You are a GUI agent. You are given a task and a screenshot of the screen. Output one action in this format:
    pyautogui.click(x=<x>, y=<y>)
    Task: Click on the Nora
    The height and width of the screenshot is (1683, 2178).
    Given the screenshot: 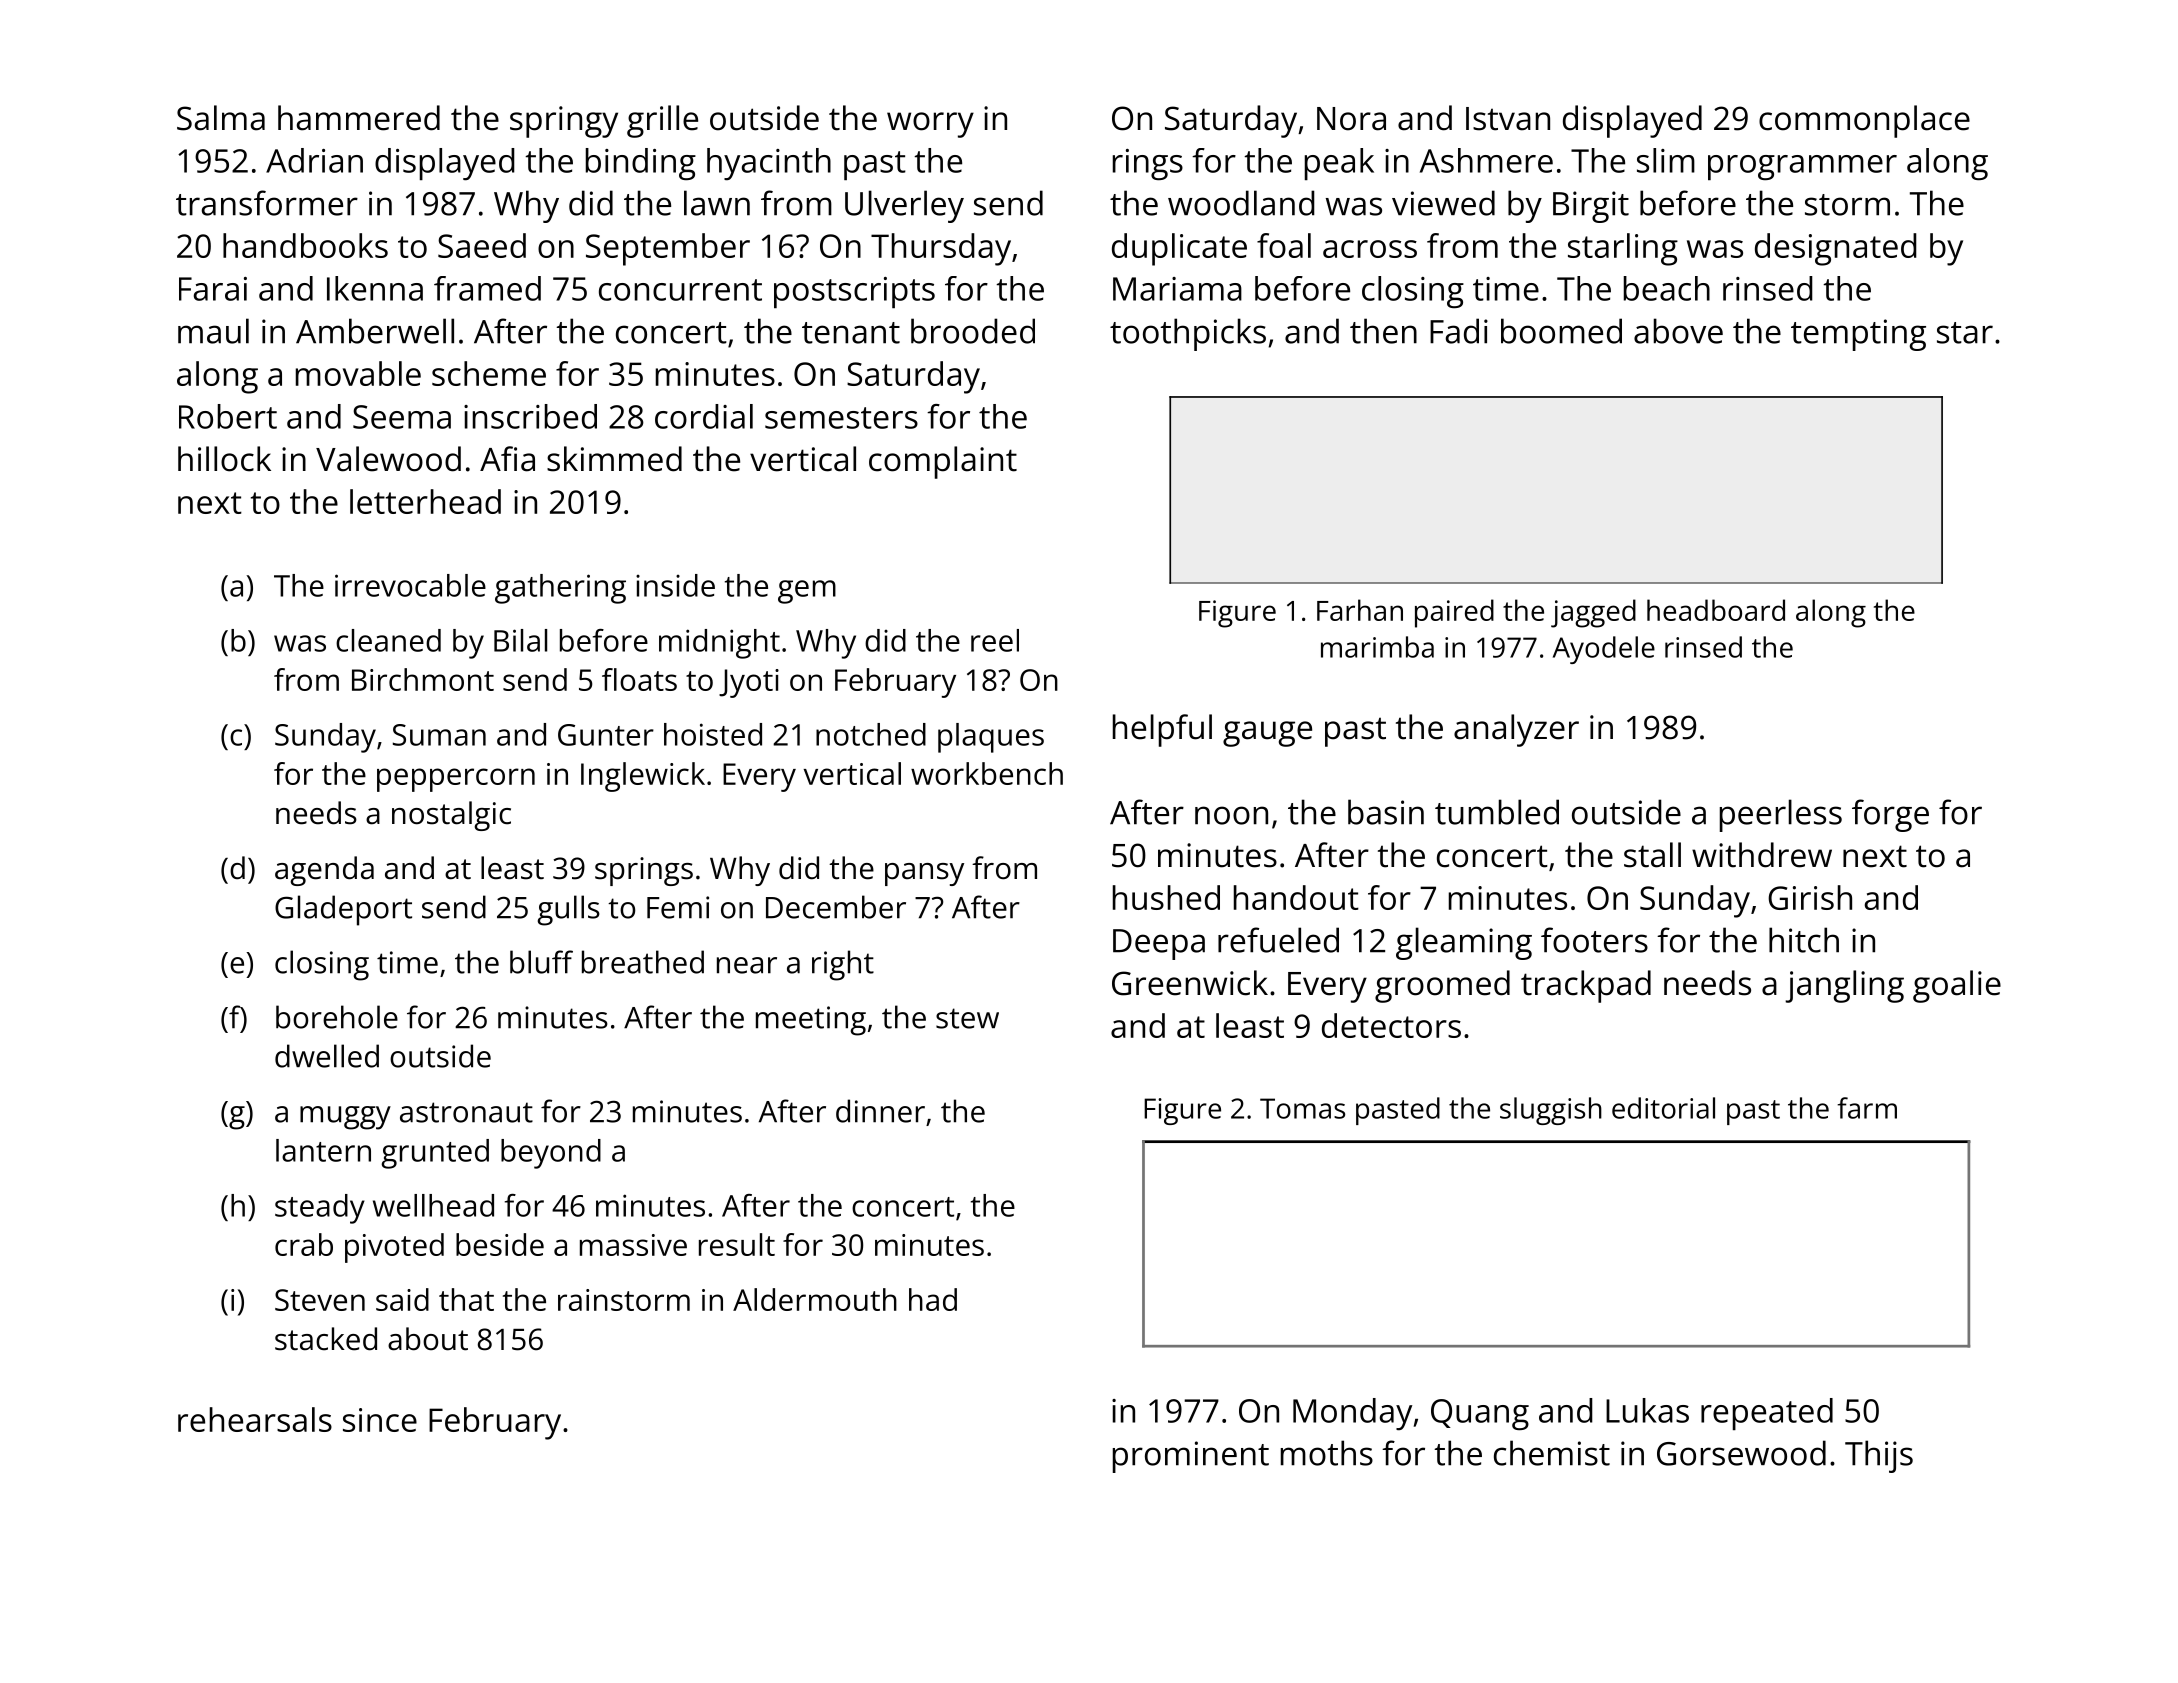 What is the action you would take?
    pyautogui.click(x=1351, y=119)
